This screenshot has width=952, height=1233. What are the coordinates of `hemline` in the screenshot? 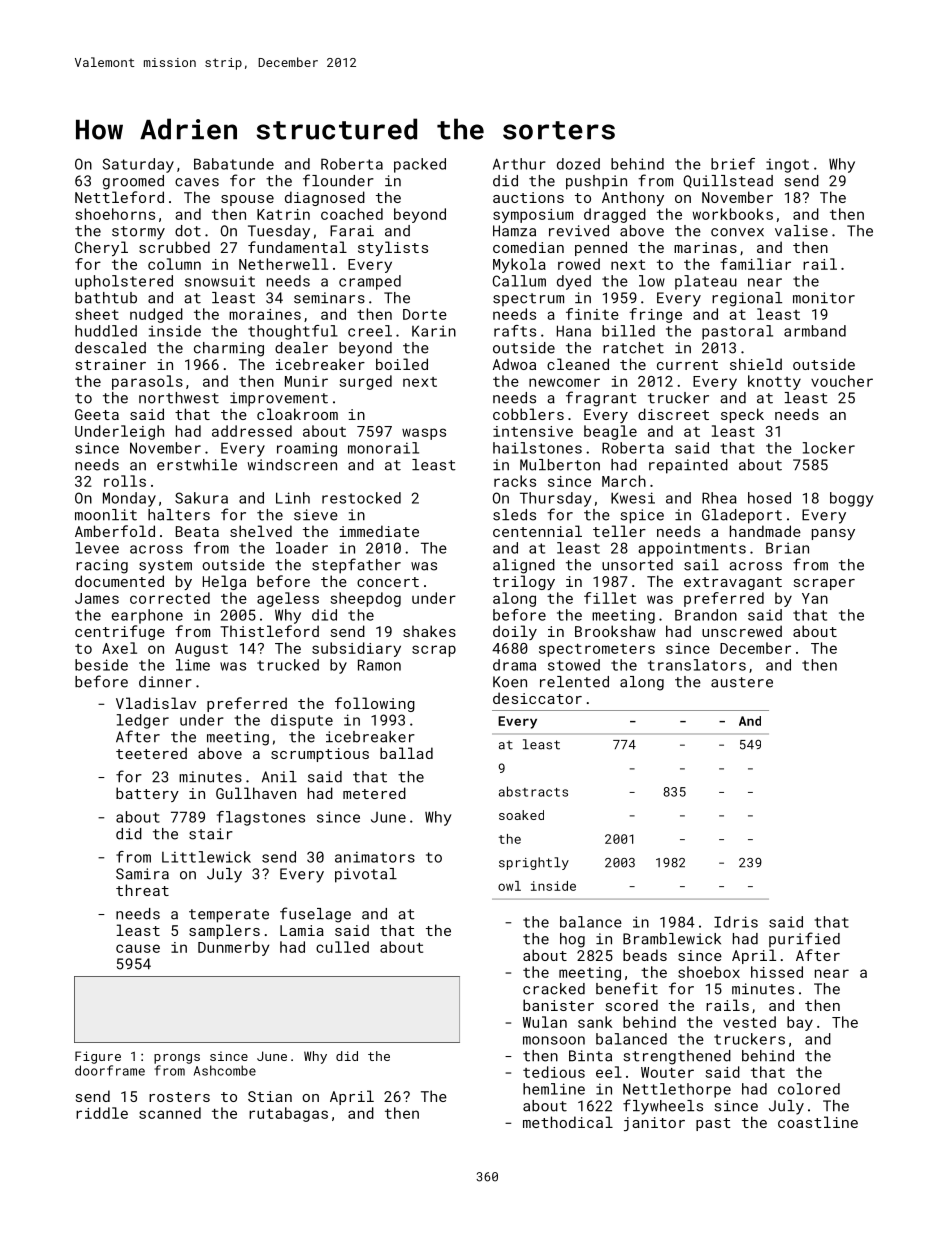 It's located at (554, 1089).
